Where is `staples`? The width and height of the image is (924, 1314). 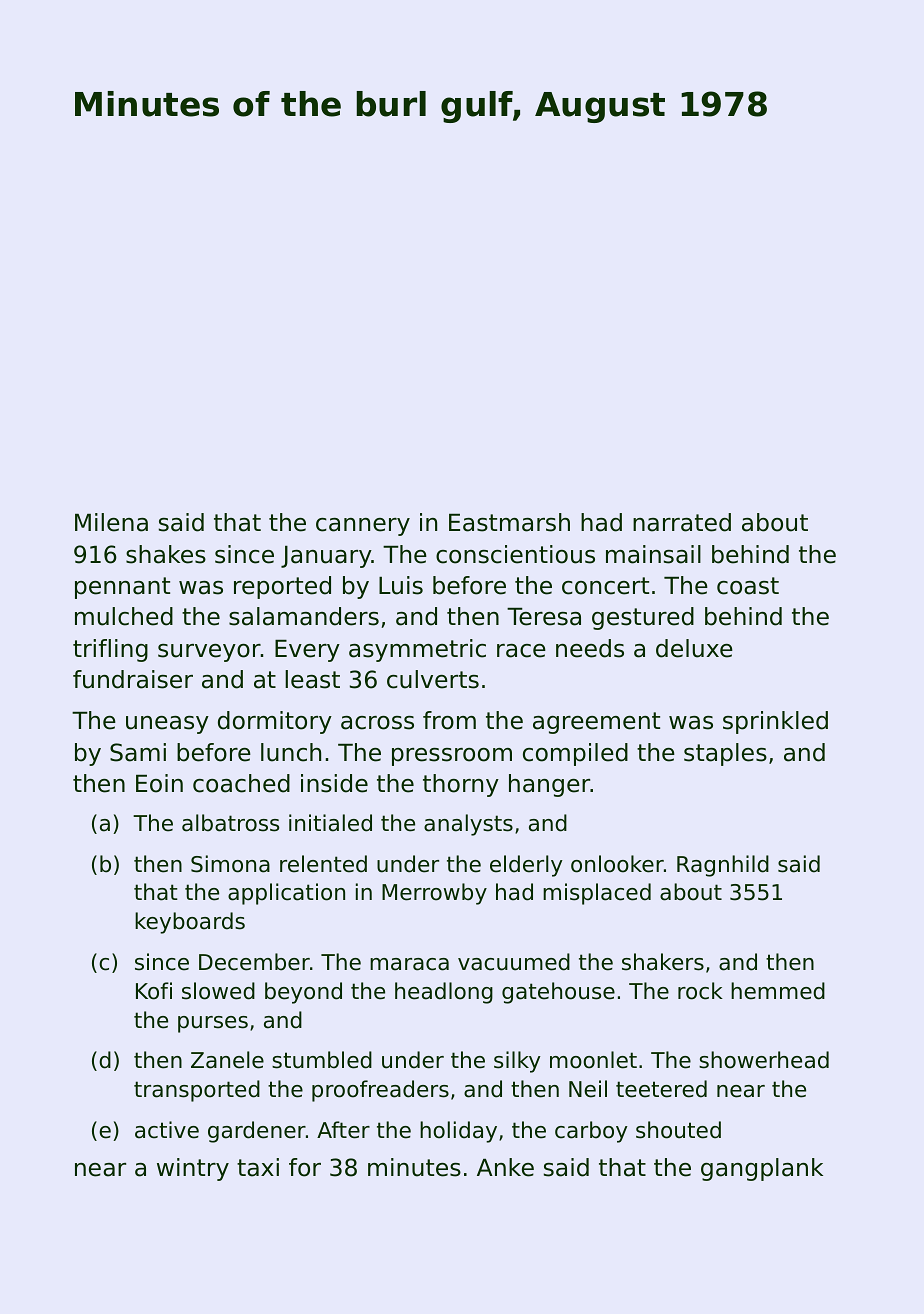 staples is located at coordinates (725, 754).
